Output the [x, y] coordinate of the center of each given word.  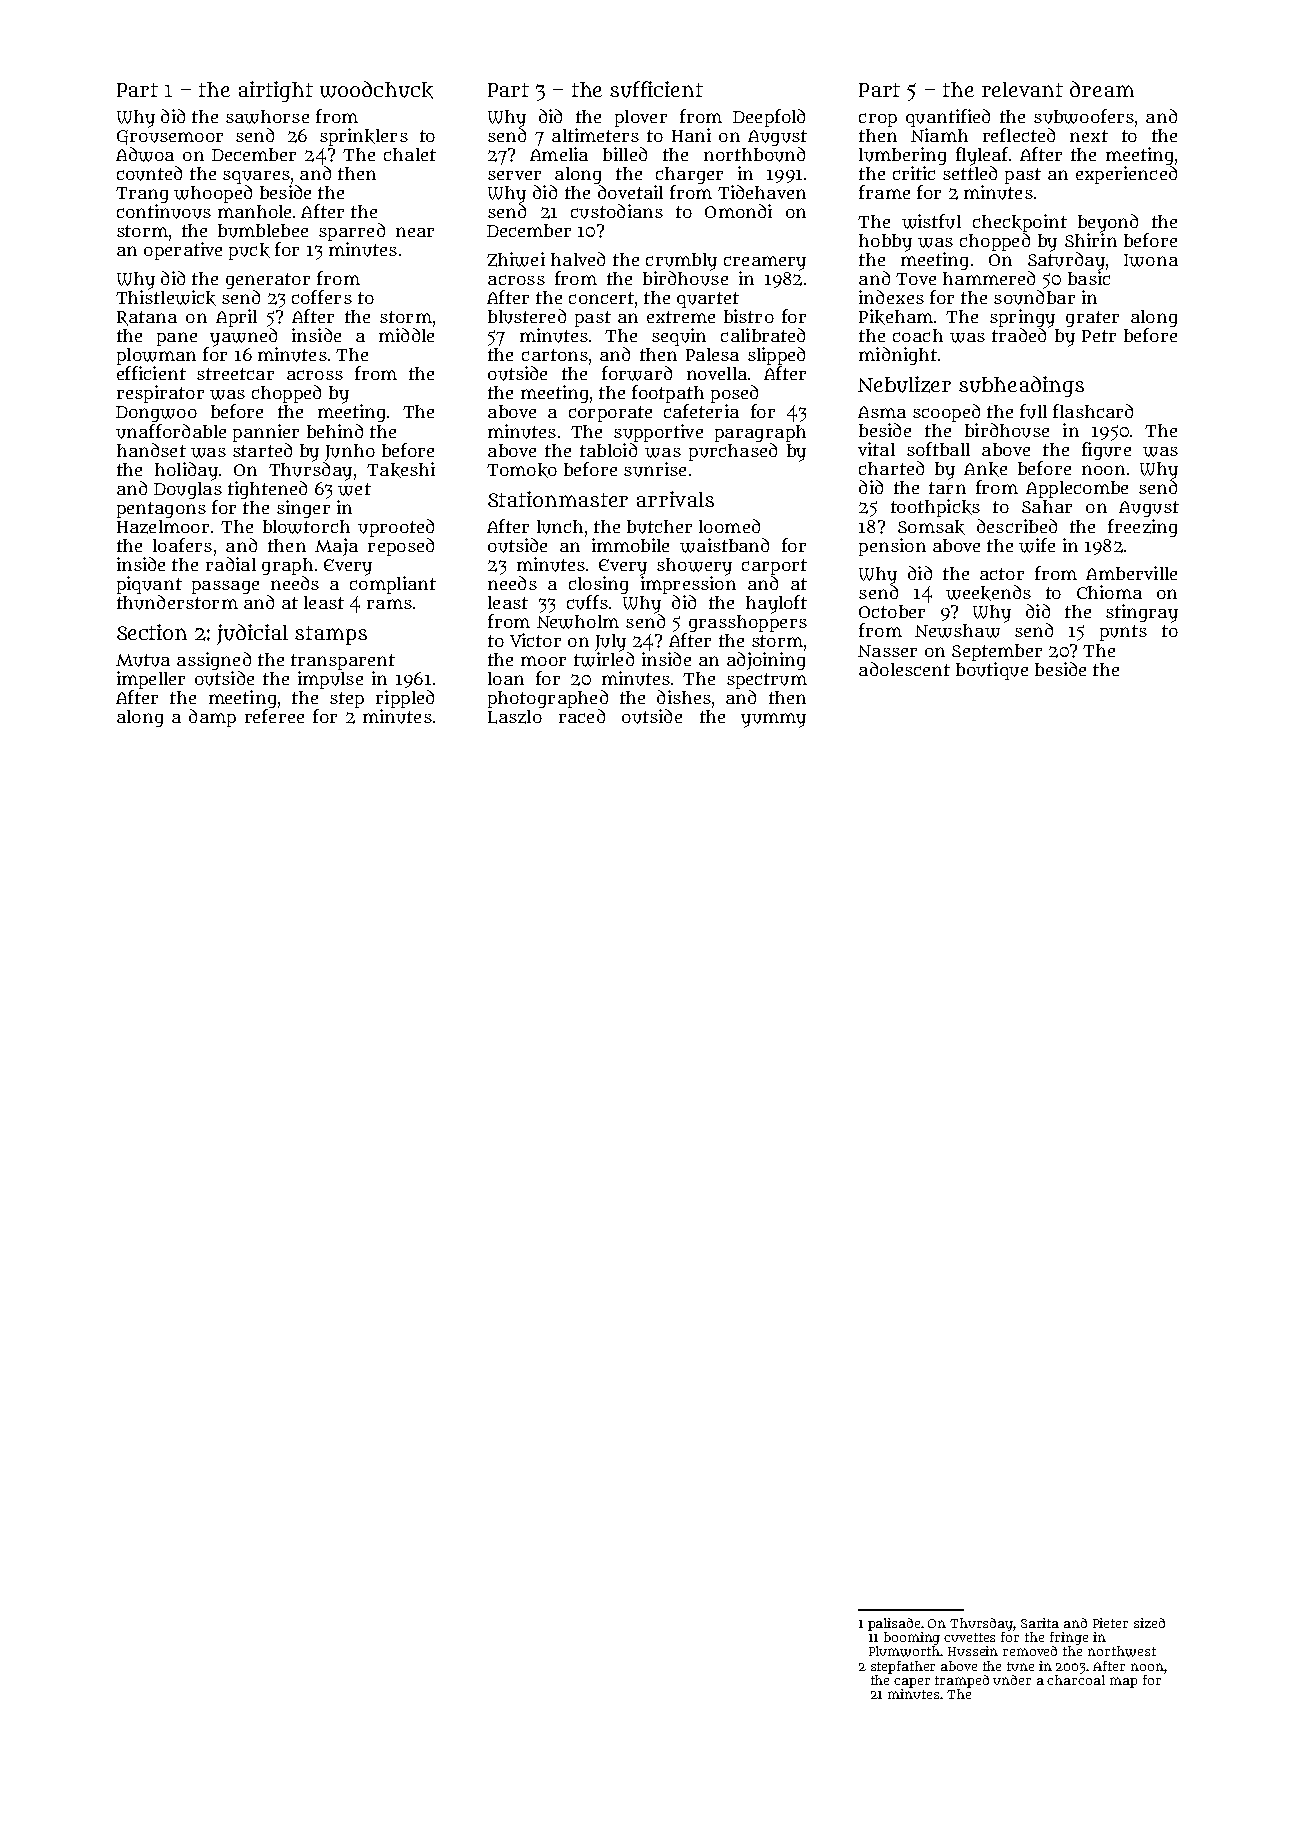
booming [912, 1638]
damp [212, 718]
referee [274, 716]
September [997, 652]
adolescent [904, 669]
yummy [773, 720]
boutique [992, 671]
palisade [894, 1624]
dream [1102, 89]
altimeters [595, 135]
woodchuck [376, 90]
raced [582, 716]
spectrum [767, 681]
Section [152, 632]
